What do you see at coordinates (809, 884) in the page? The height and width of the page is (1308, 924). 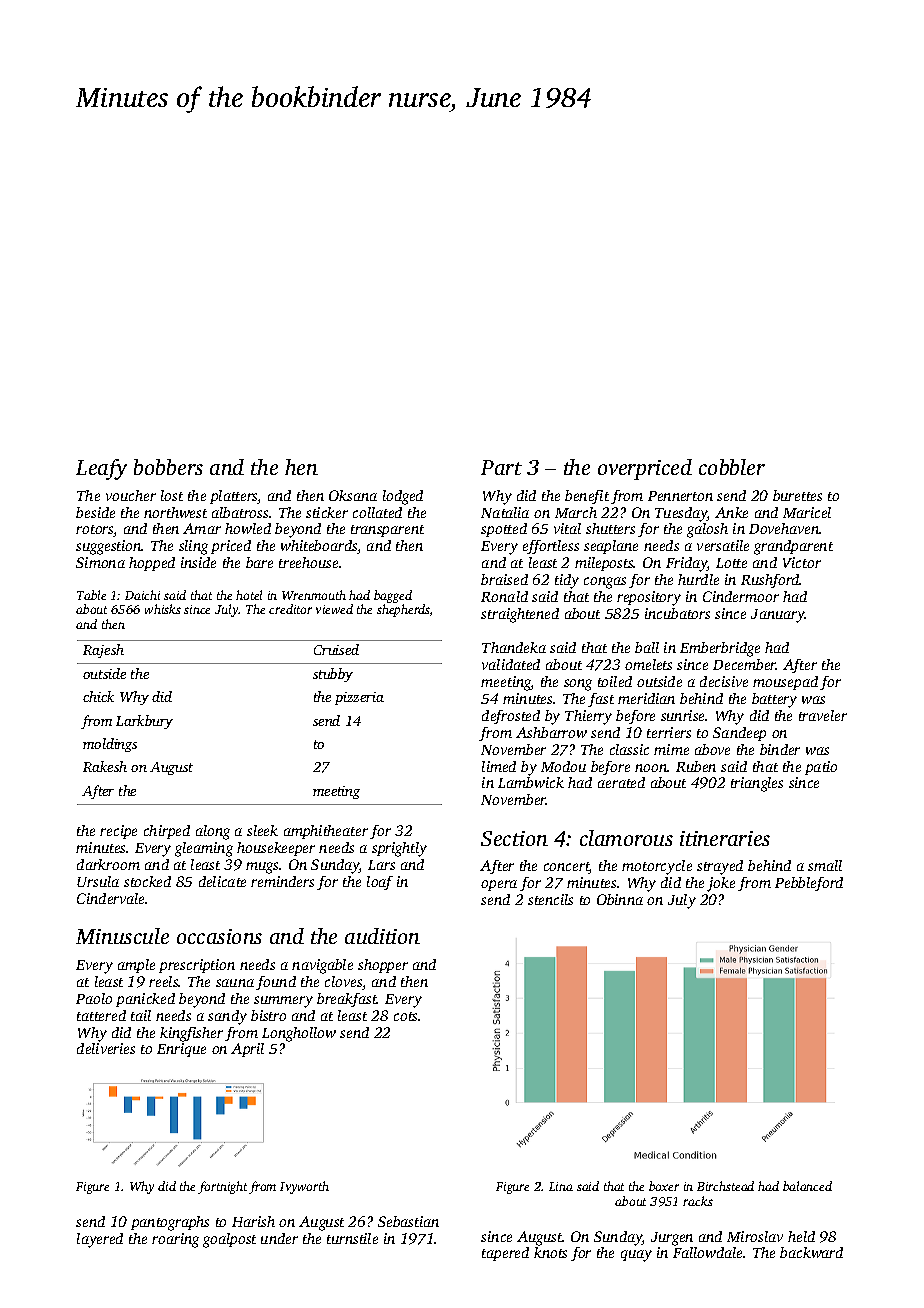 I see `Pebbleford` at bounding box center [809, 884].
